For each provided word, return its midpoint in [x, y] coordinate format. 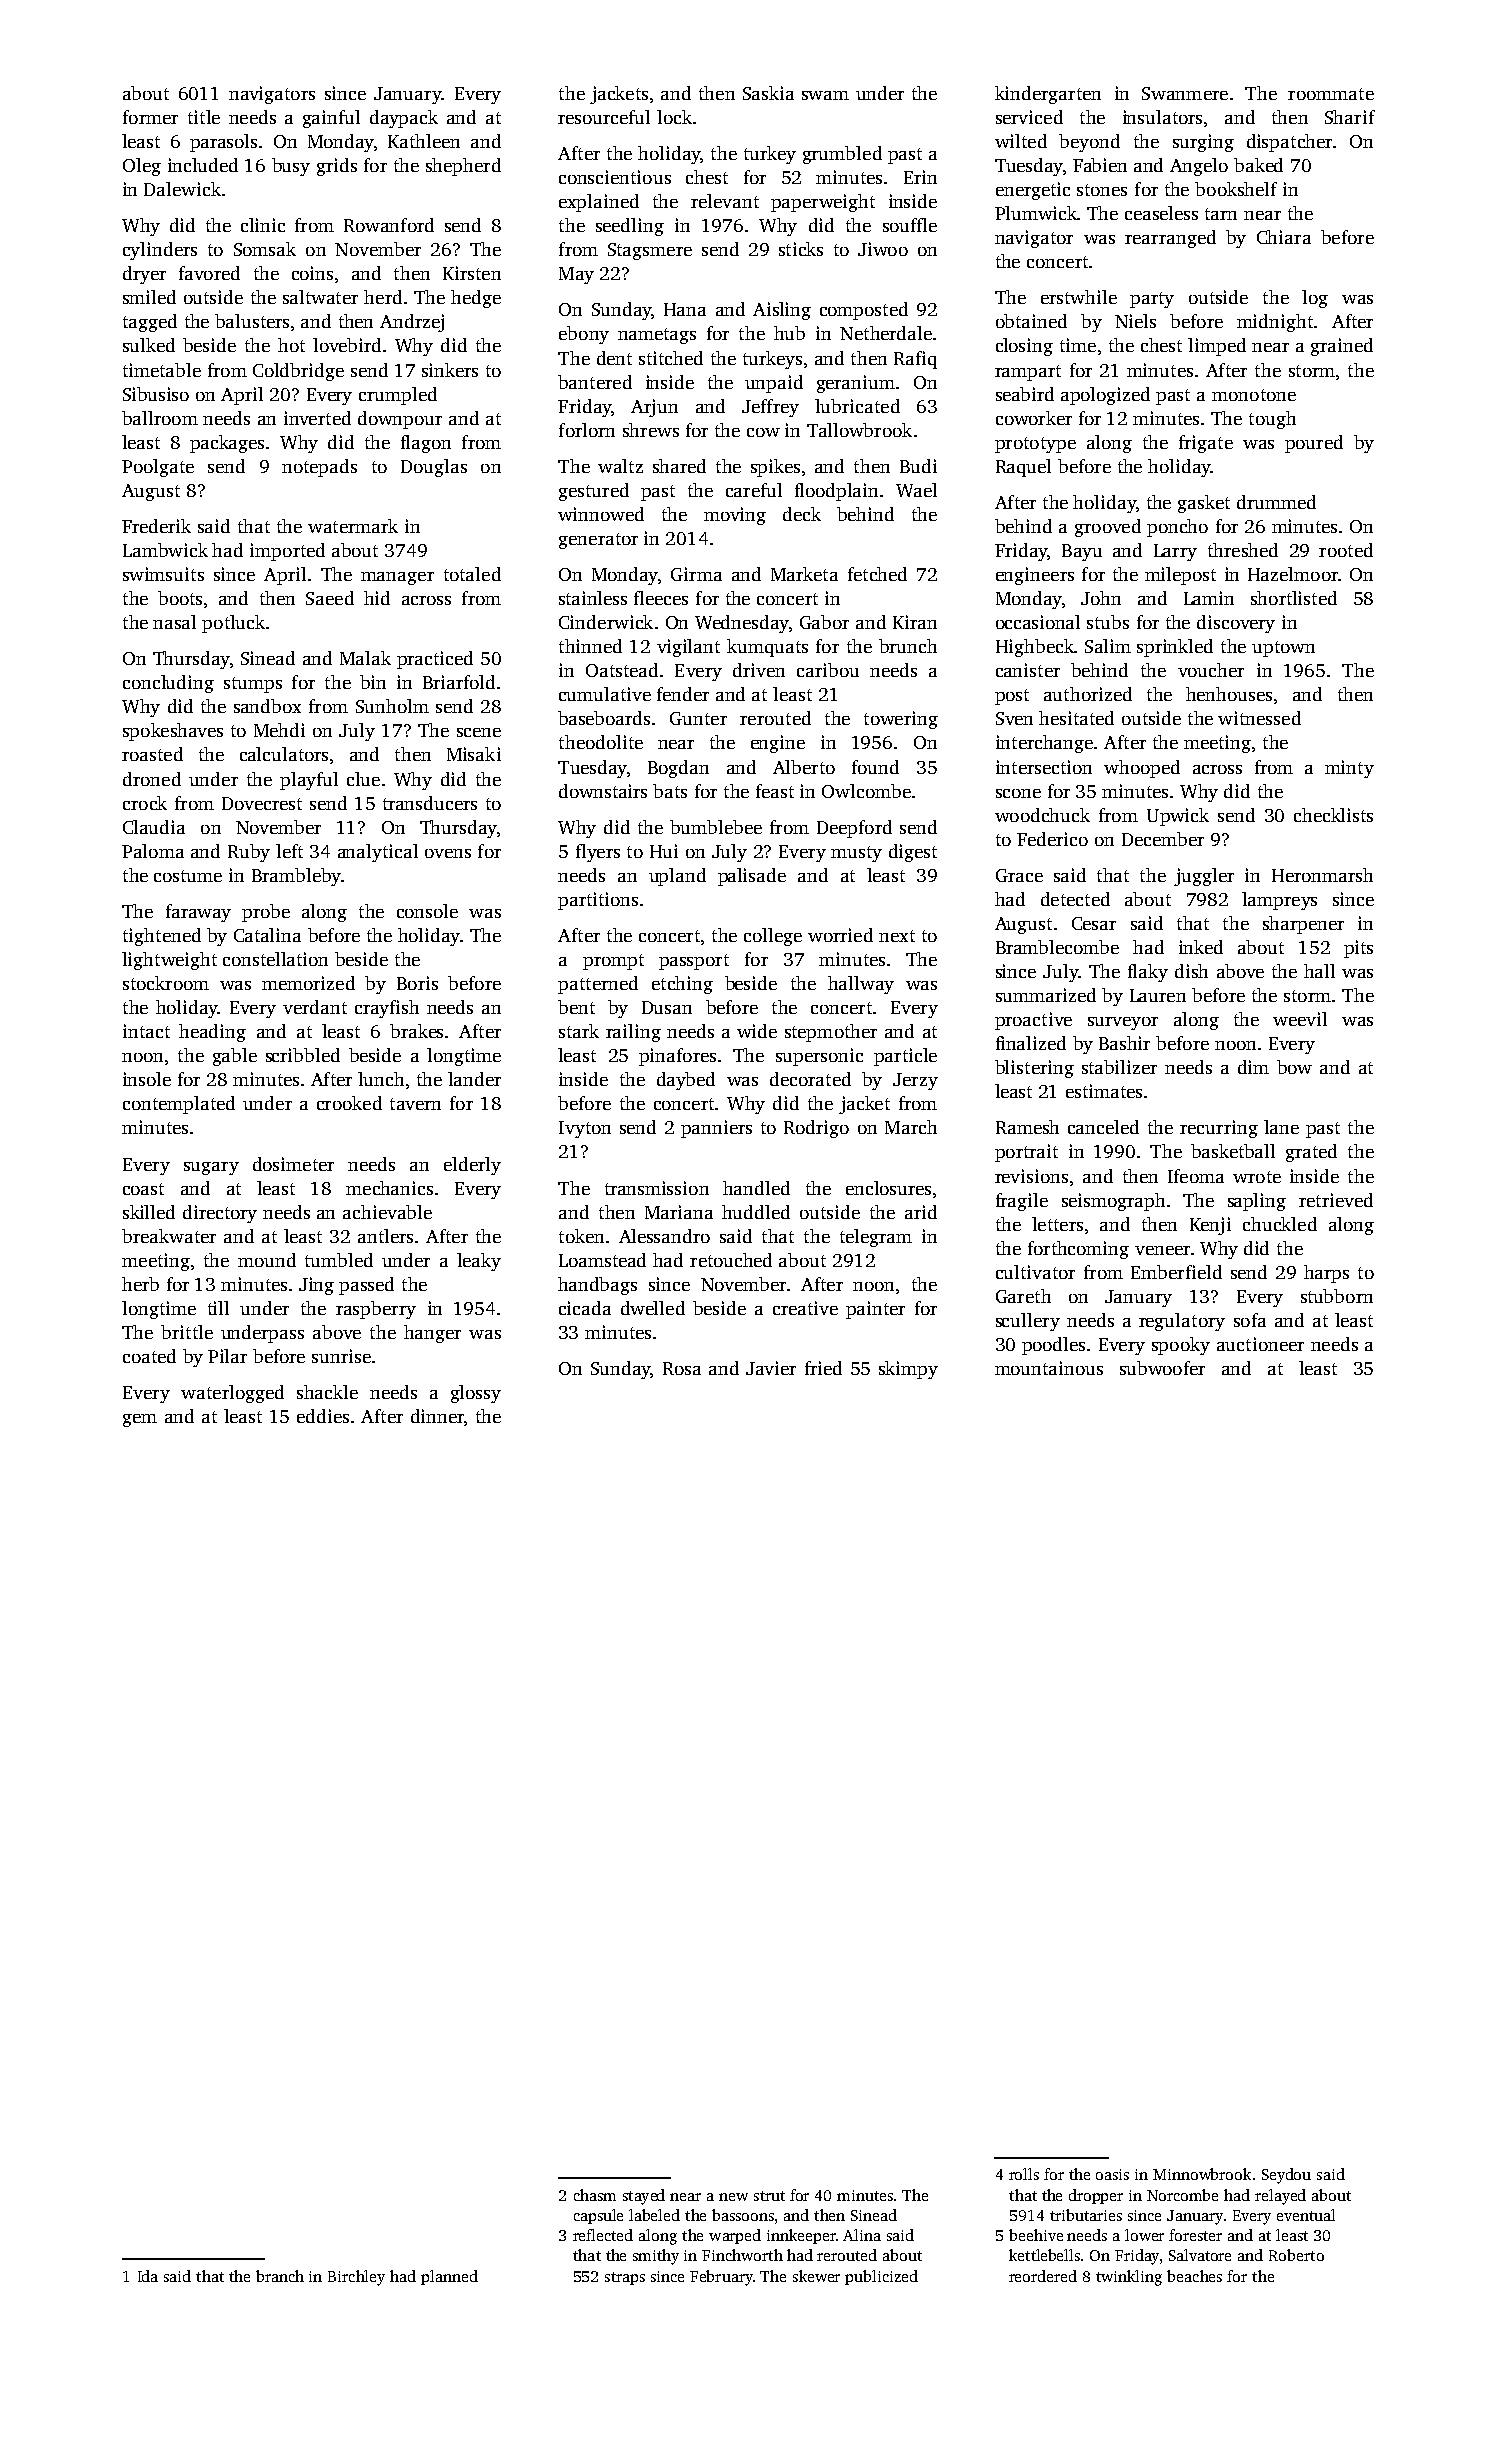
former [150, 117]
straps [625, 2278]
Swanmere [1185, 93]
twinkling [1129, 2278]
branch [280, 2276]
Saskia [768, 93]
